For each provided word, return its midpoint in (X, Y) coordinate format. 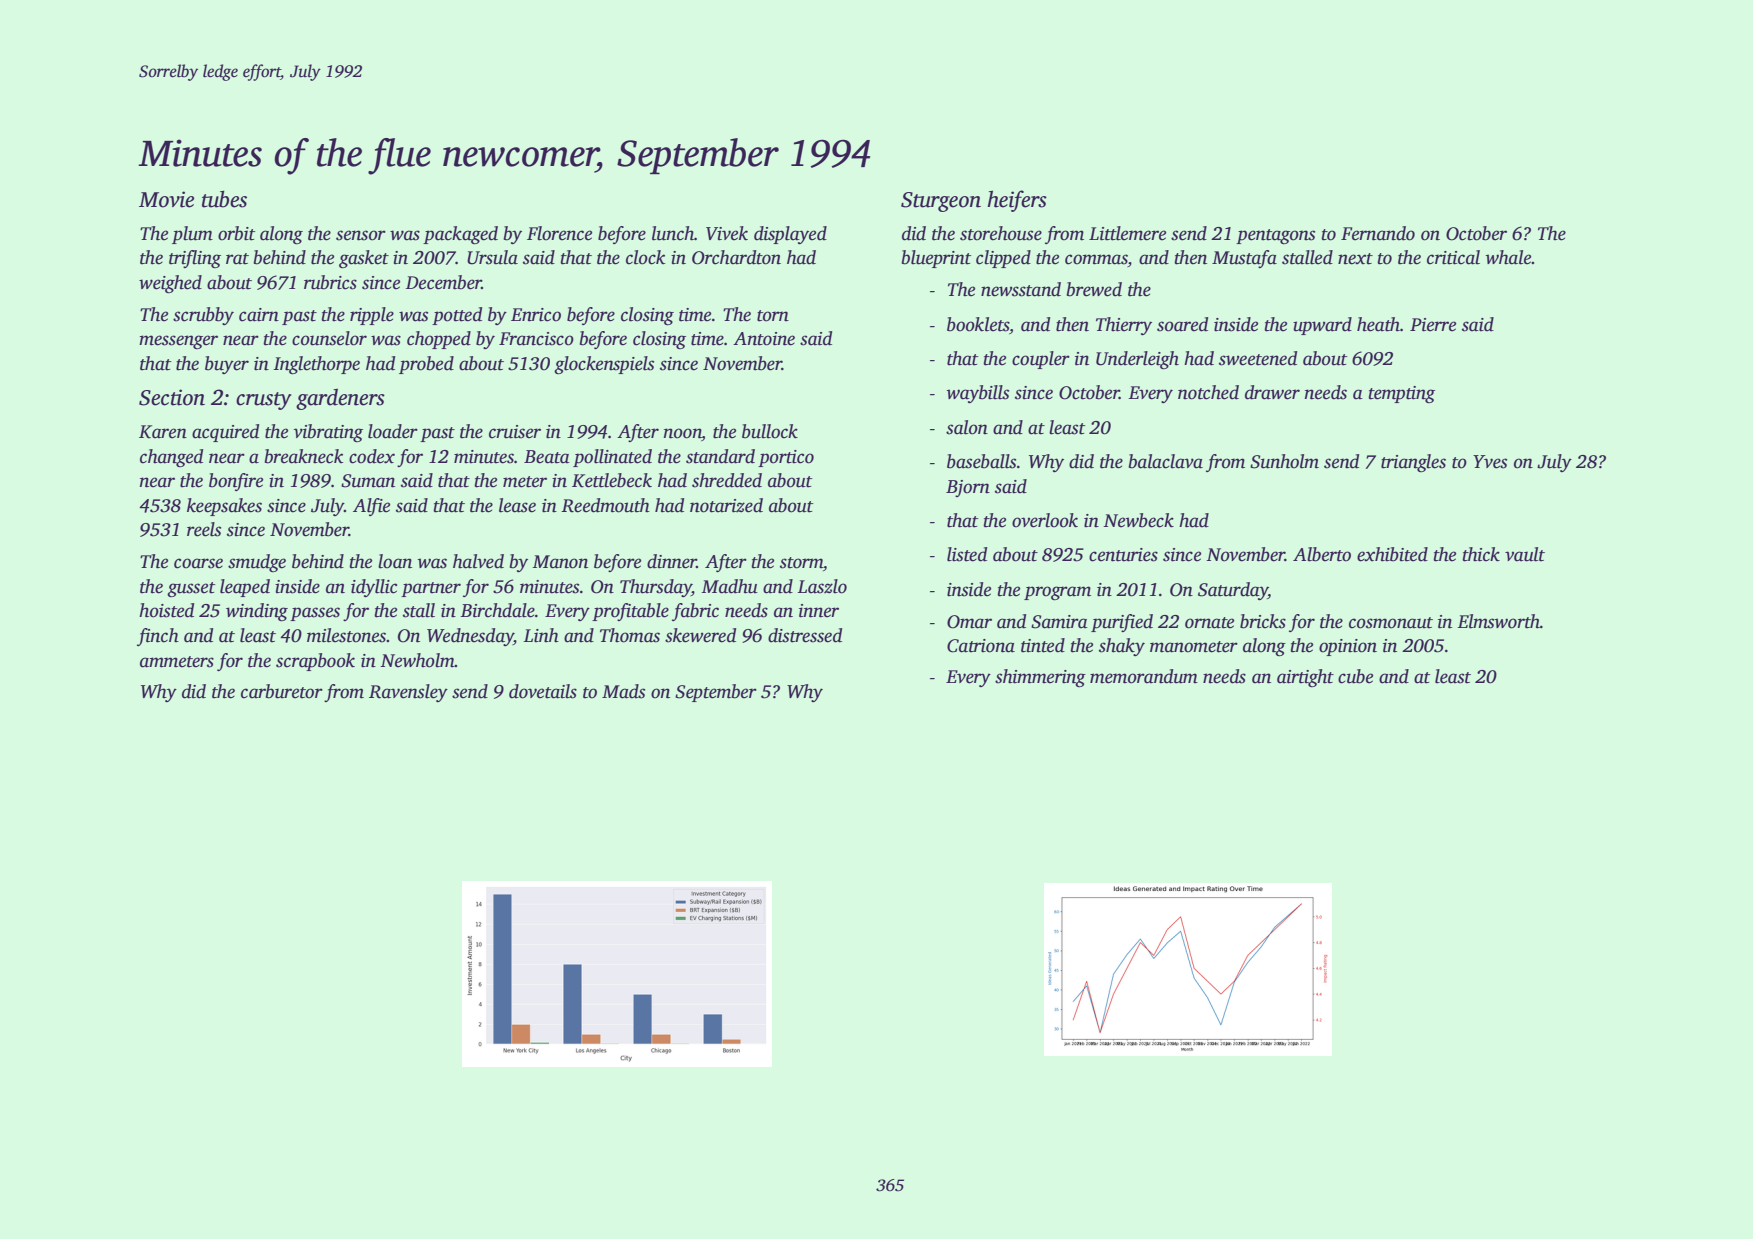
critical (1453, 257)
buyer (227, 365)
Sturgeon (941, 202)
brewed (1094, 289)
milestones (346, 635)
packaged (460, 235)
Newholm (417, 660)
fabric (695, 612)
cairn (259, 315)
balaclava (1165, 461)
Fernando (1378, 233)
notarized (726, 505)
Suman (368, 481)
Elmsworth (1498, 621)
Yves (1490, 462)
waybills (978, 394)
